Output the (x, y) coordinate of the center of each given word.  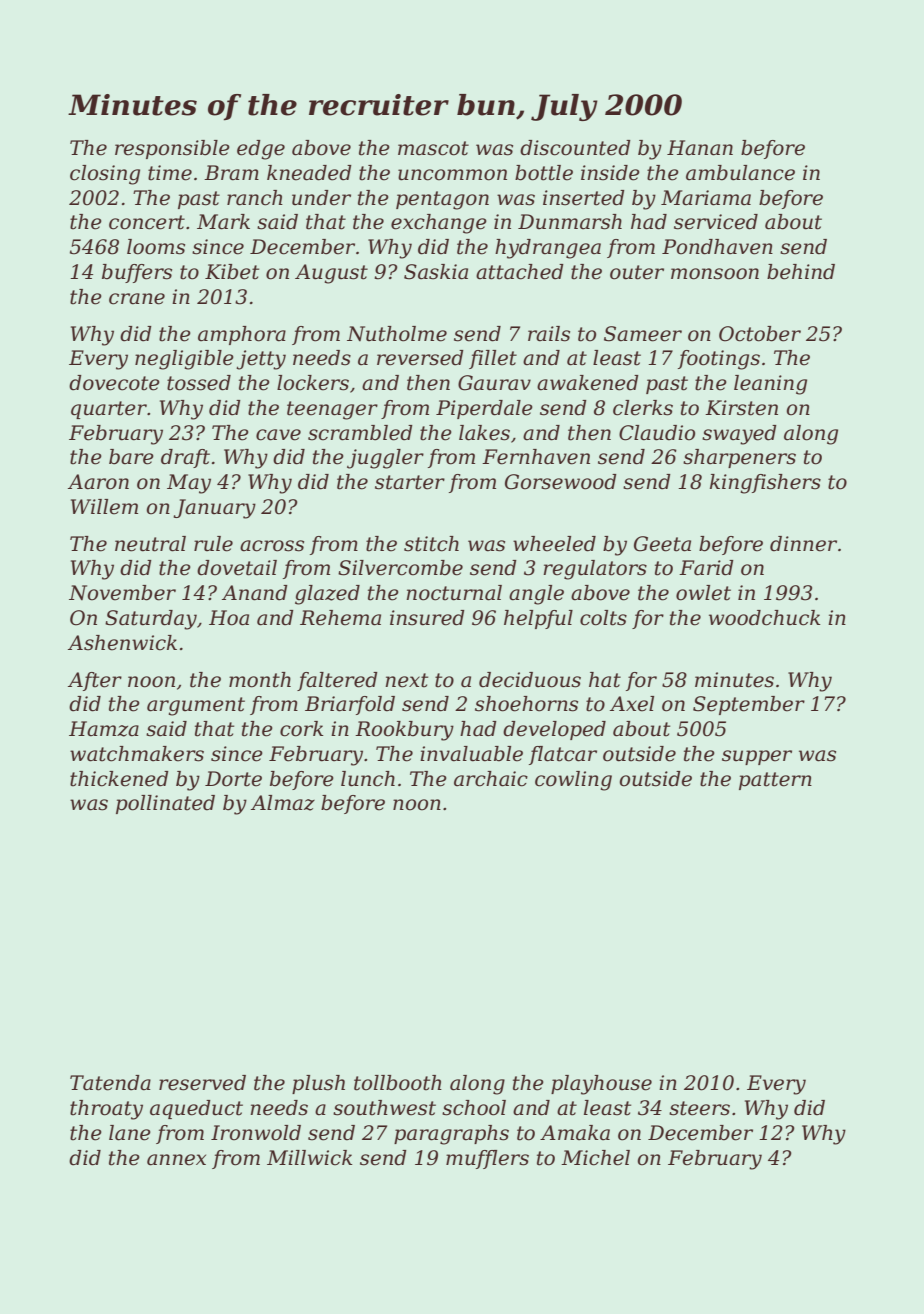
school (474, 1108)
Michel (595, 1158)
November (122, 593)
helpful (538, 619)
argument (196, 706)
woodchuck (765, 618)
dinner (803, 544)
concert (147, 222)
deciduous (530, 680)
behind (801, 272)
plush (318, 1084)
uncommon (452, 175)
